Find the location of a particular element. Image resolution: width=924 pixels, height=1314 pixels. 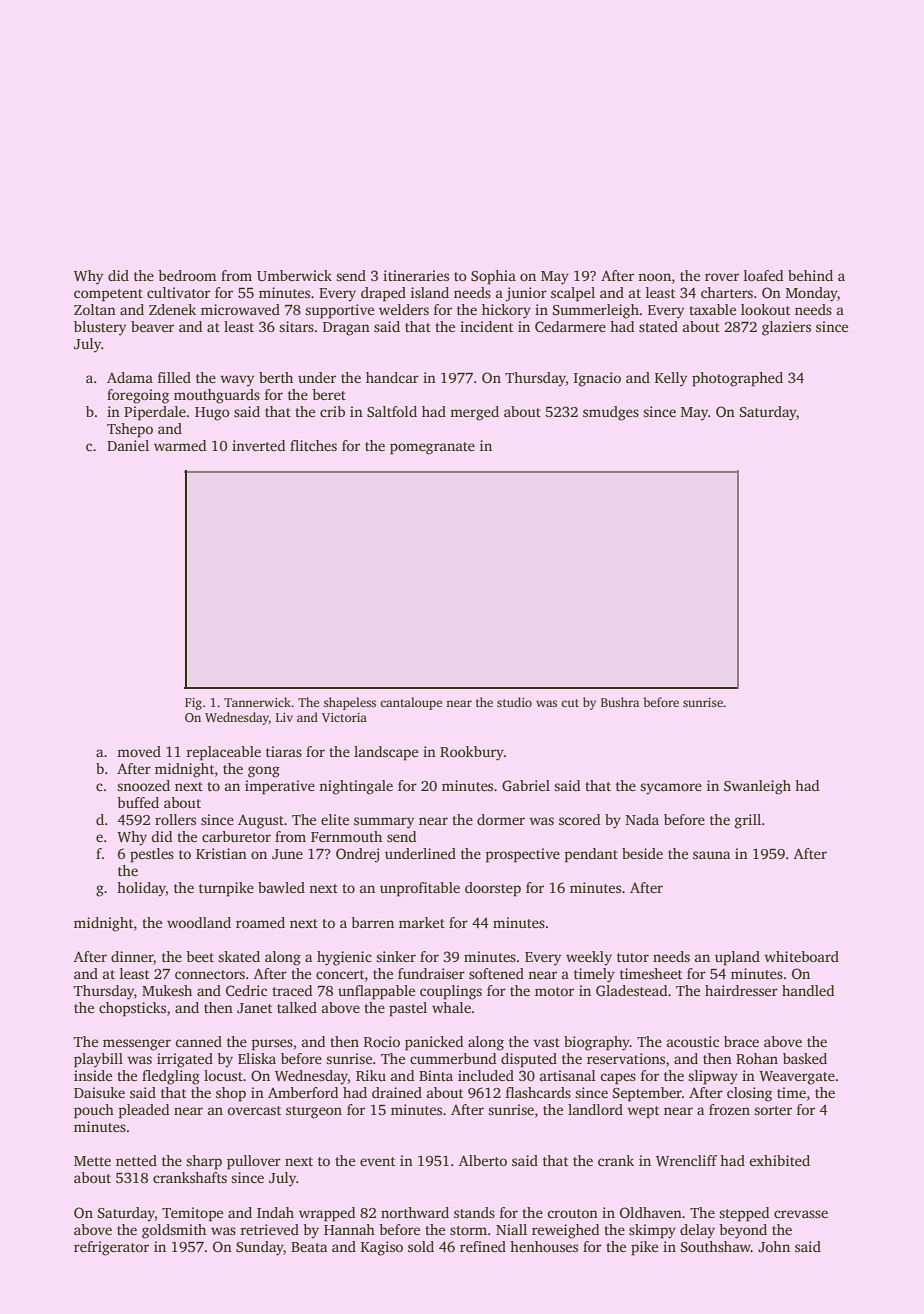

Tannerwick is located at coordinates (257, 702).
